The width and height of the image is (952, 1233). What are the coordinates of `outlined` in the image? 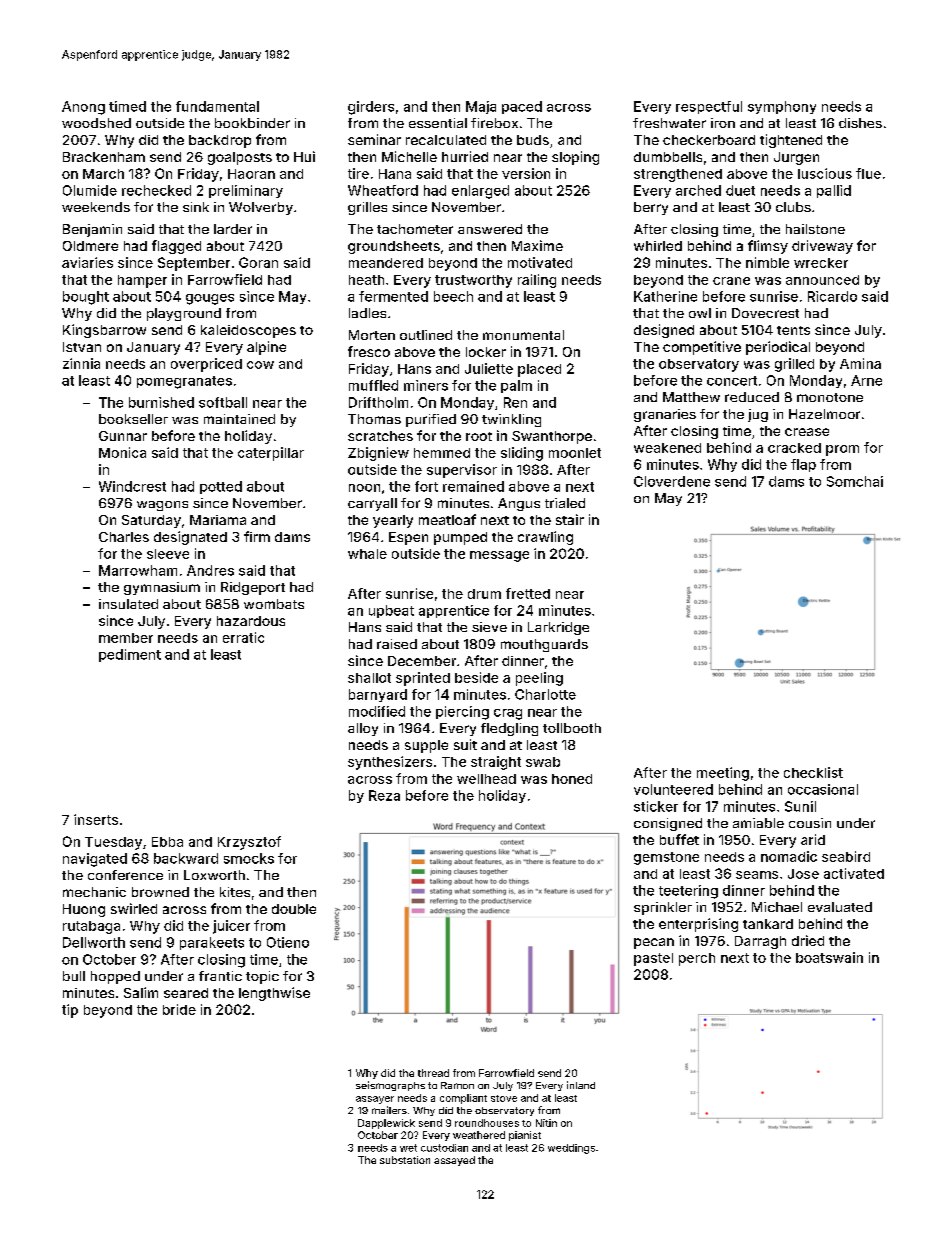 It's located at (426, 335).
